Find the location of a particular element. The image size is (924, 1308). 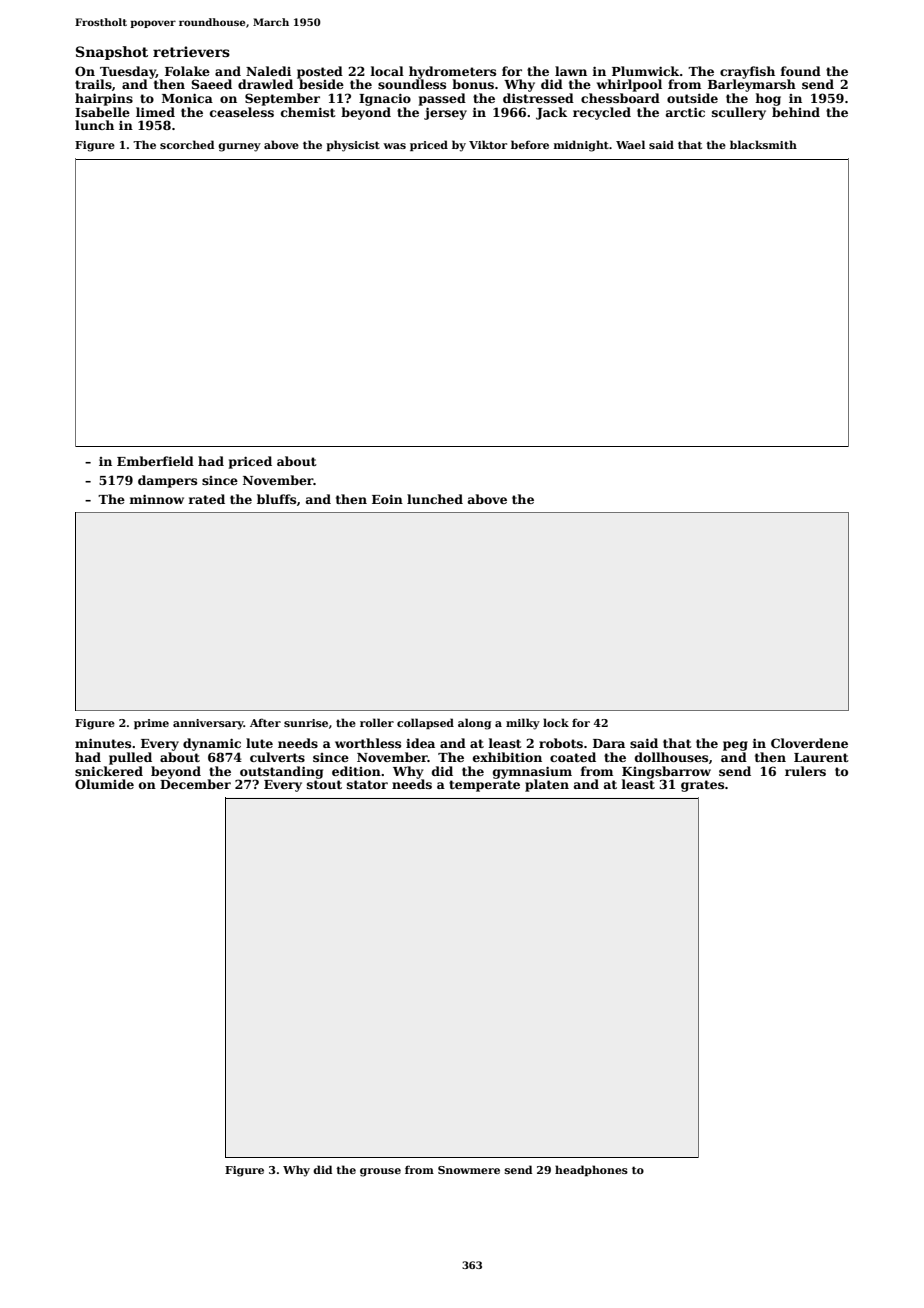

Isabelle is located at coordinates (102, 112).
